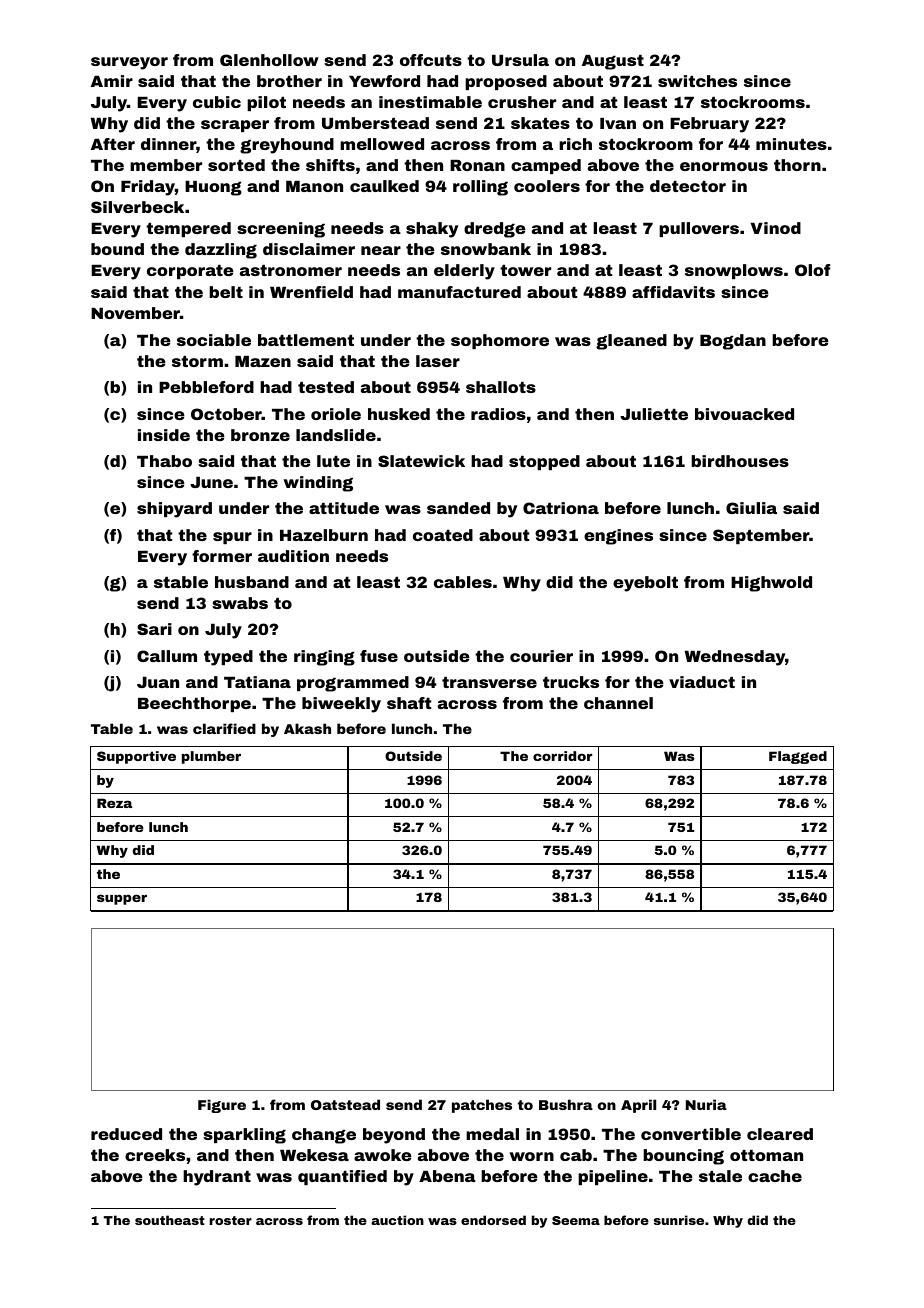  I want to click on cleared, so click(780, 1134).
